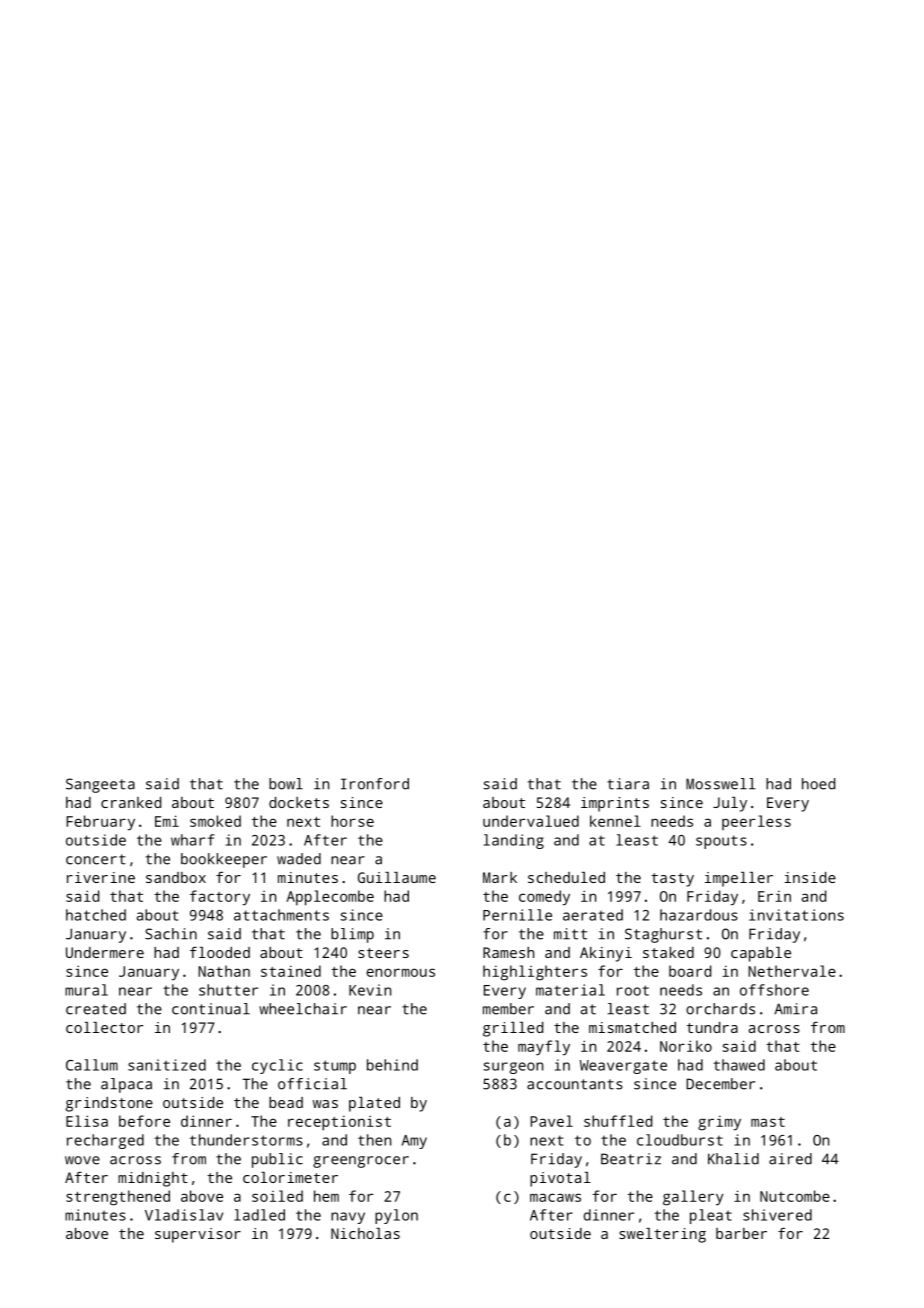 This screenshot has height=1308, width=924. I want to click on tundra, so click(712, 1027).
